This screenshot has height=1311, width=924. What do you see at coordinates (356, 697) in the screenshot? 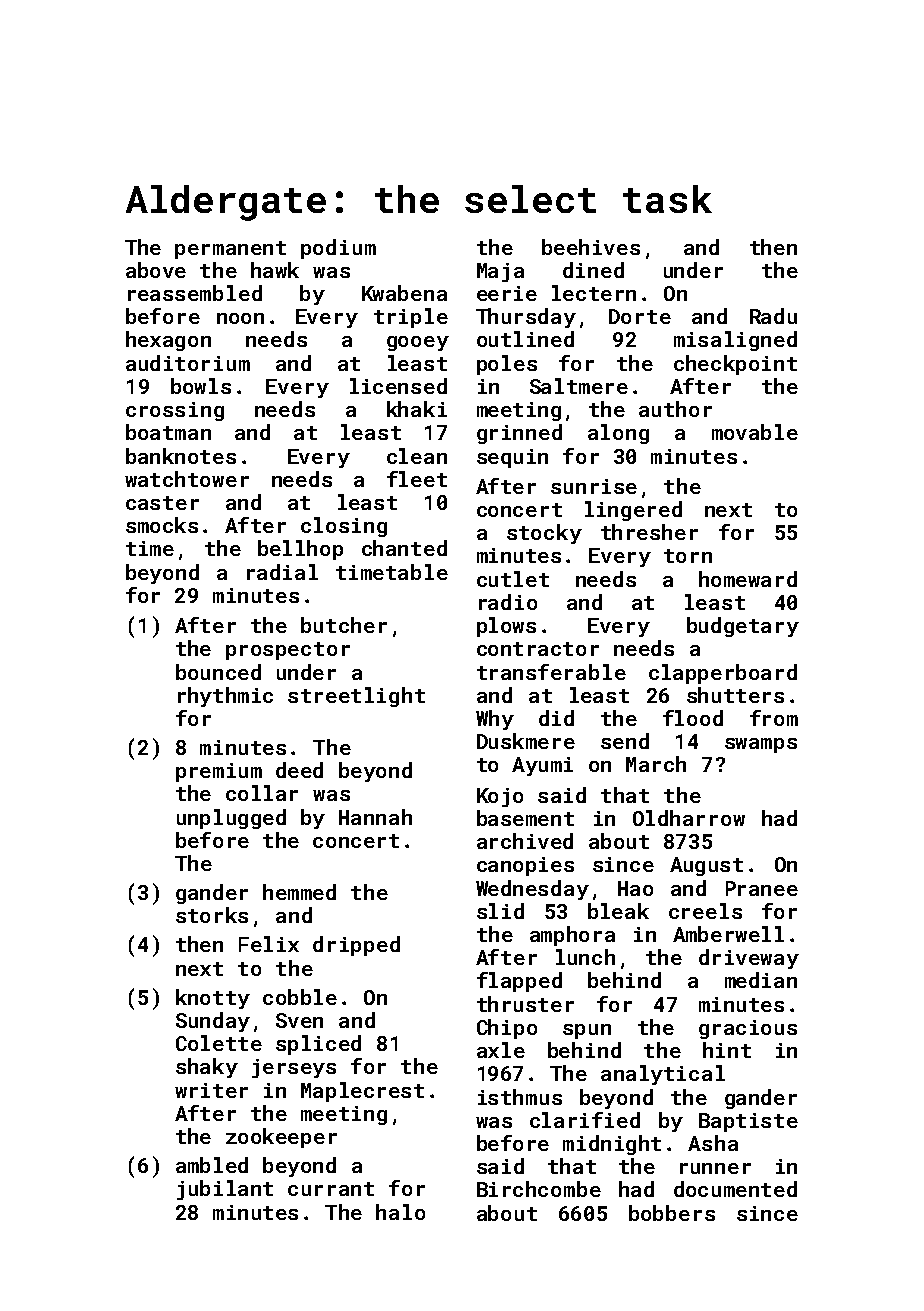
I see `streetlight` at bounding box center [356, 697].
